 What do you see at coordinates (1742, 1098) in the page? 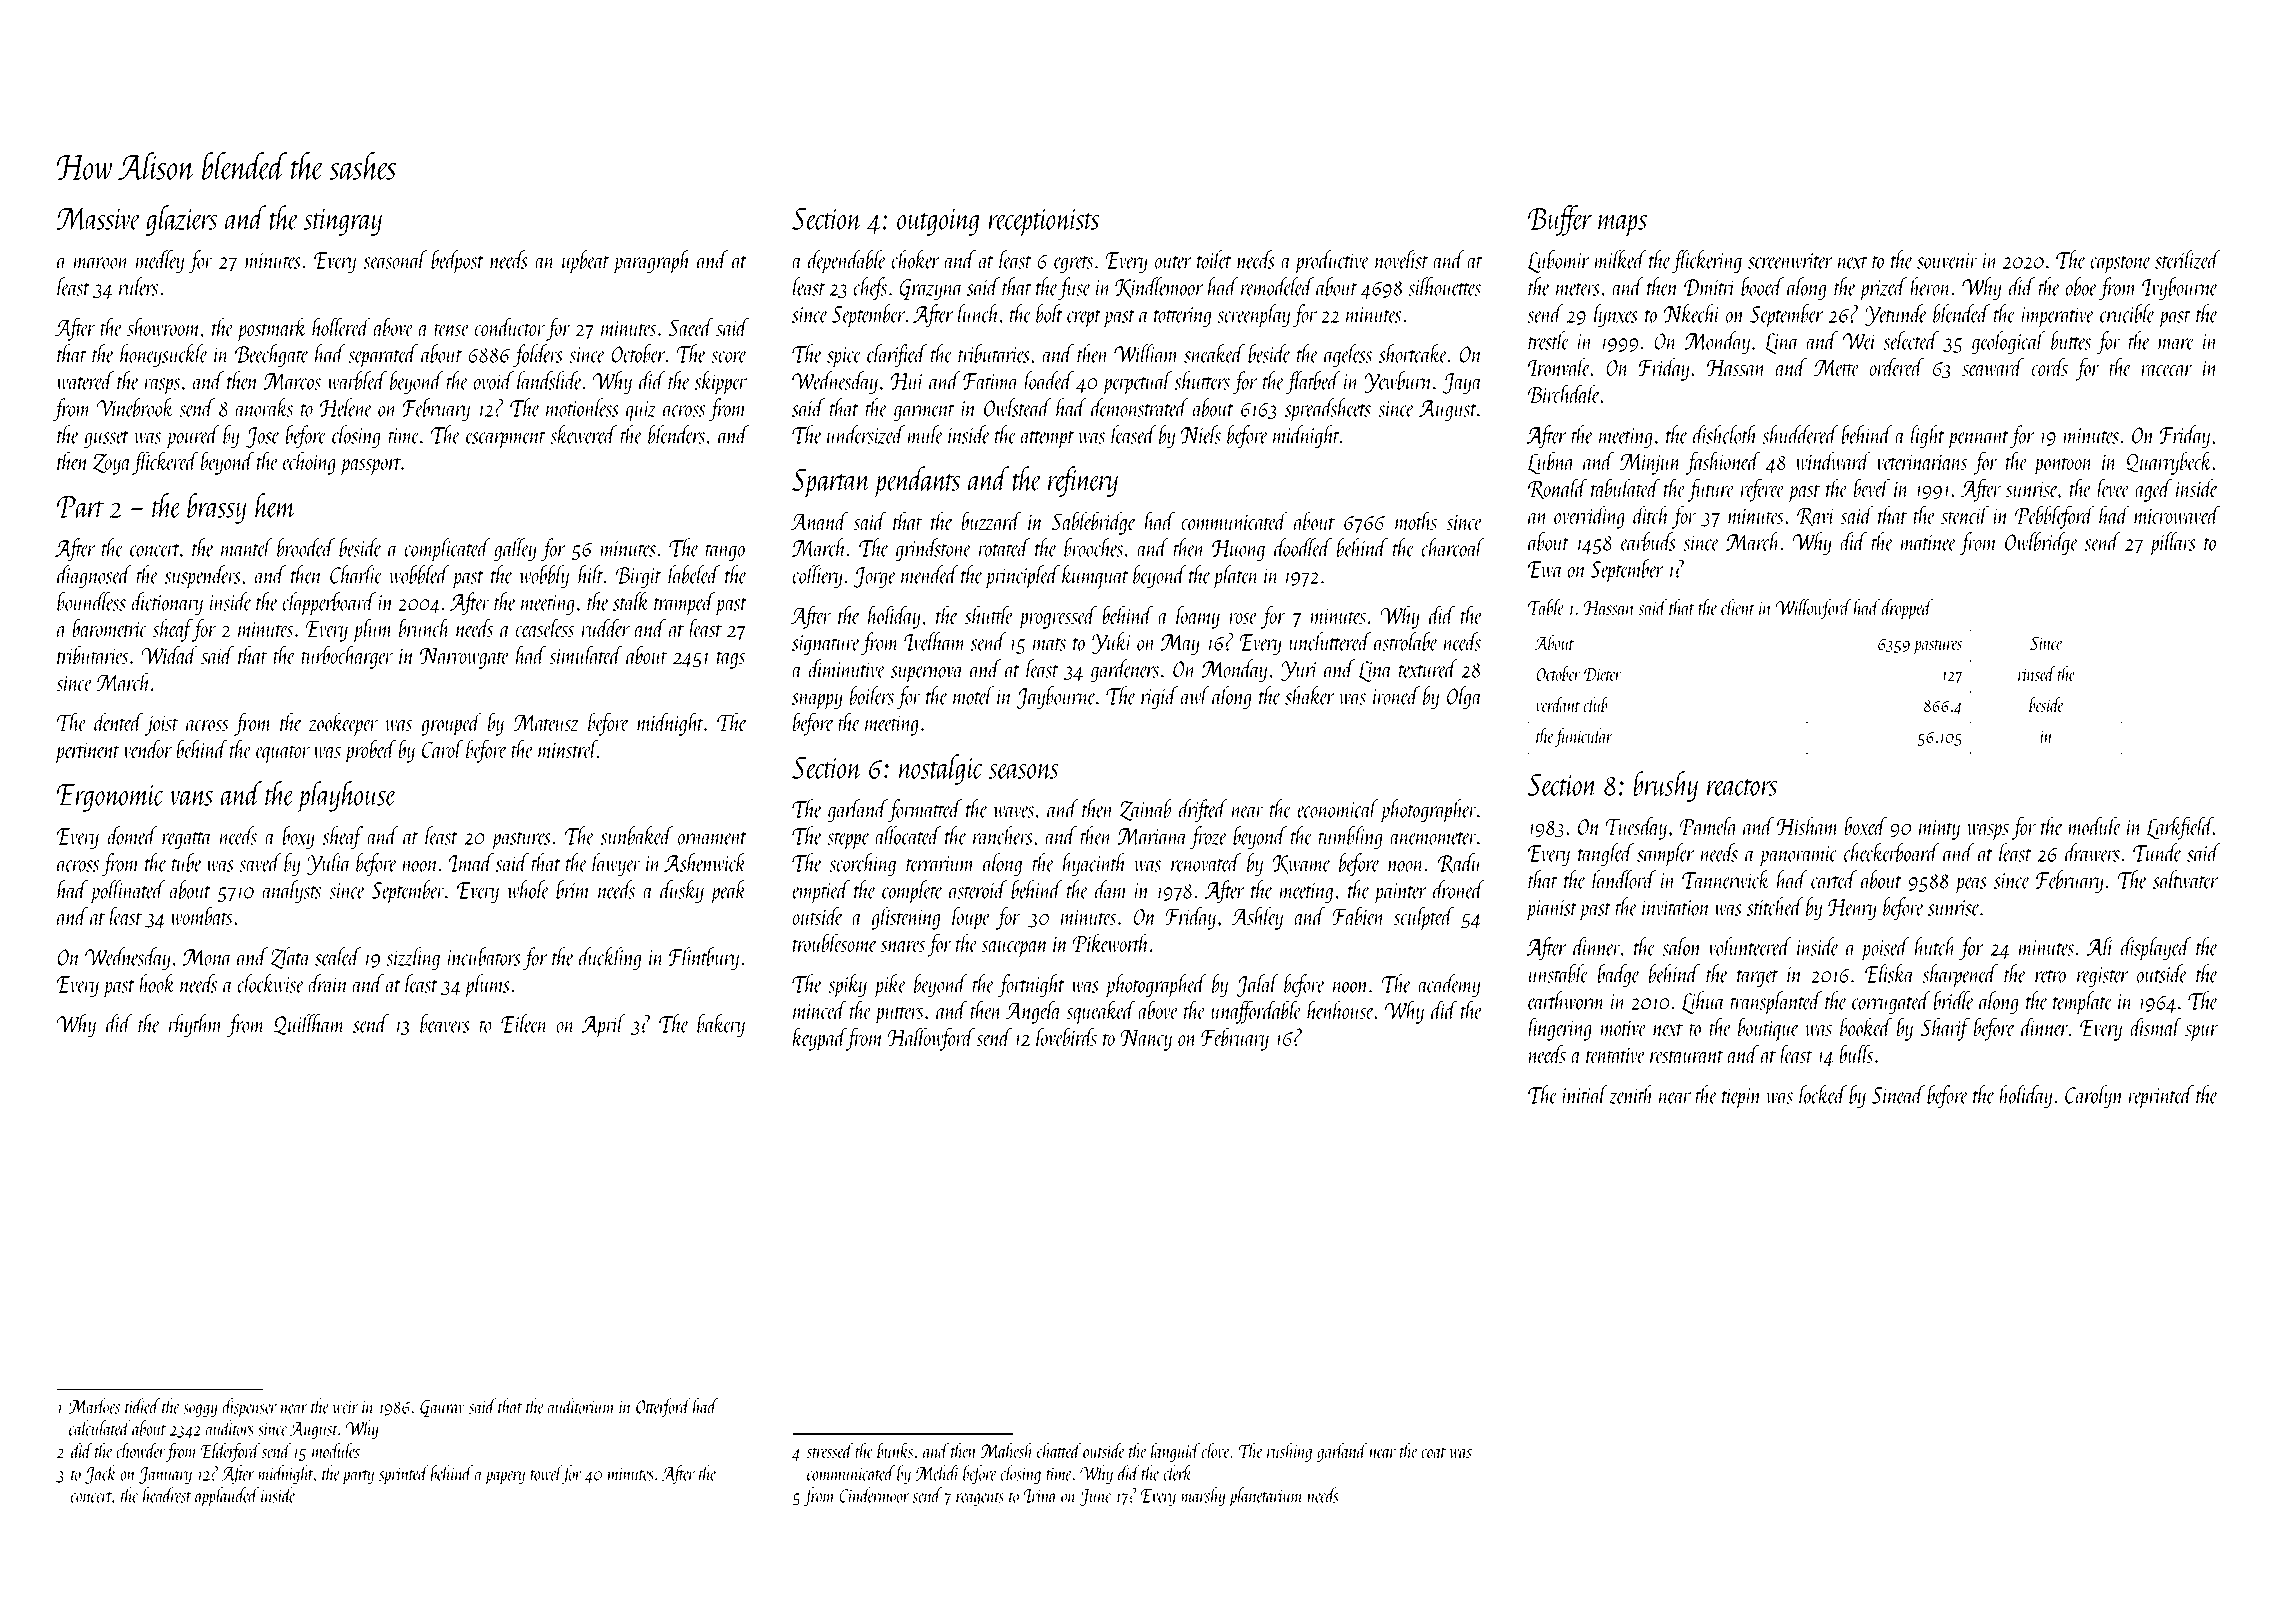
I see `tiepin` at bounding box center [1742, 1098].
